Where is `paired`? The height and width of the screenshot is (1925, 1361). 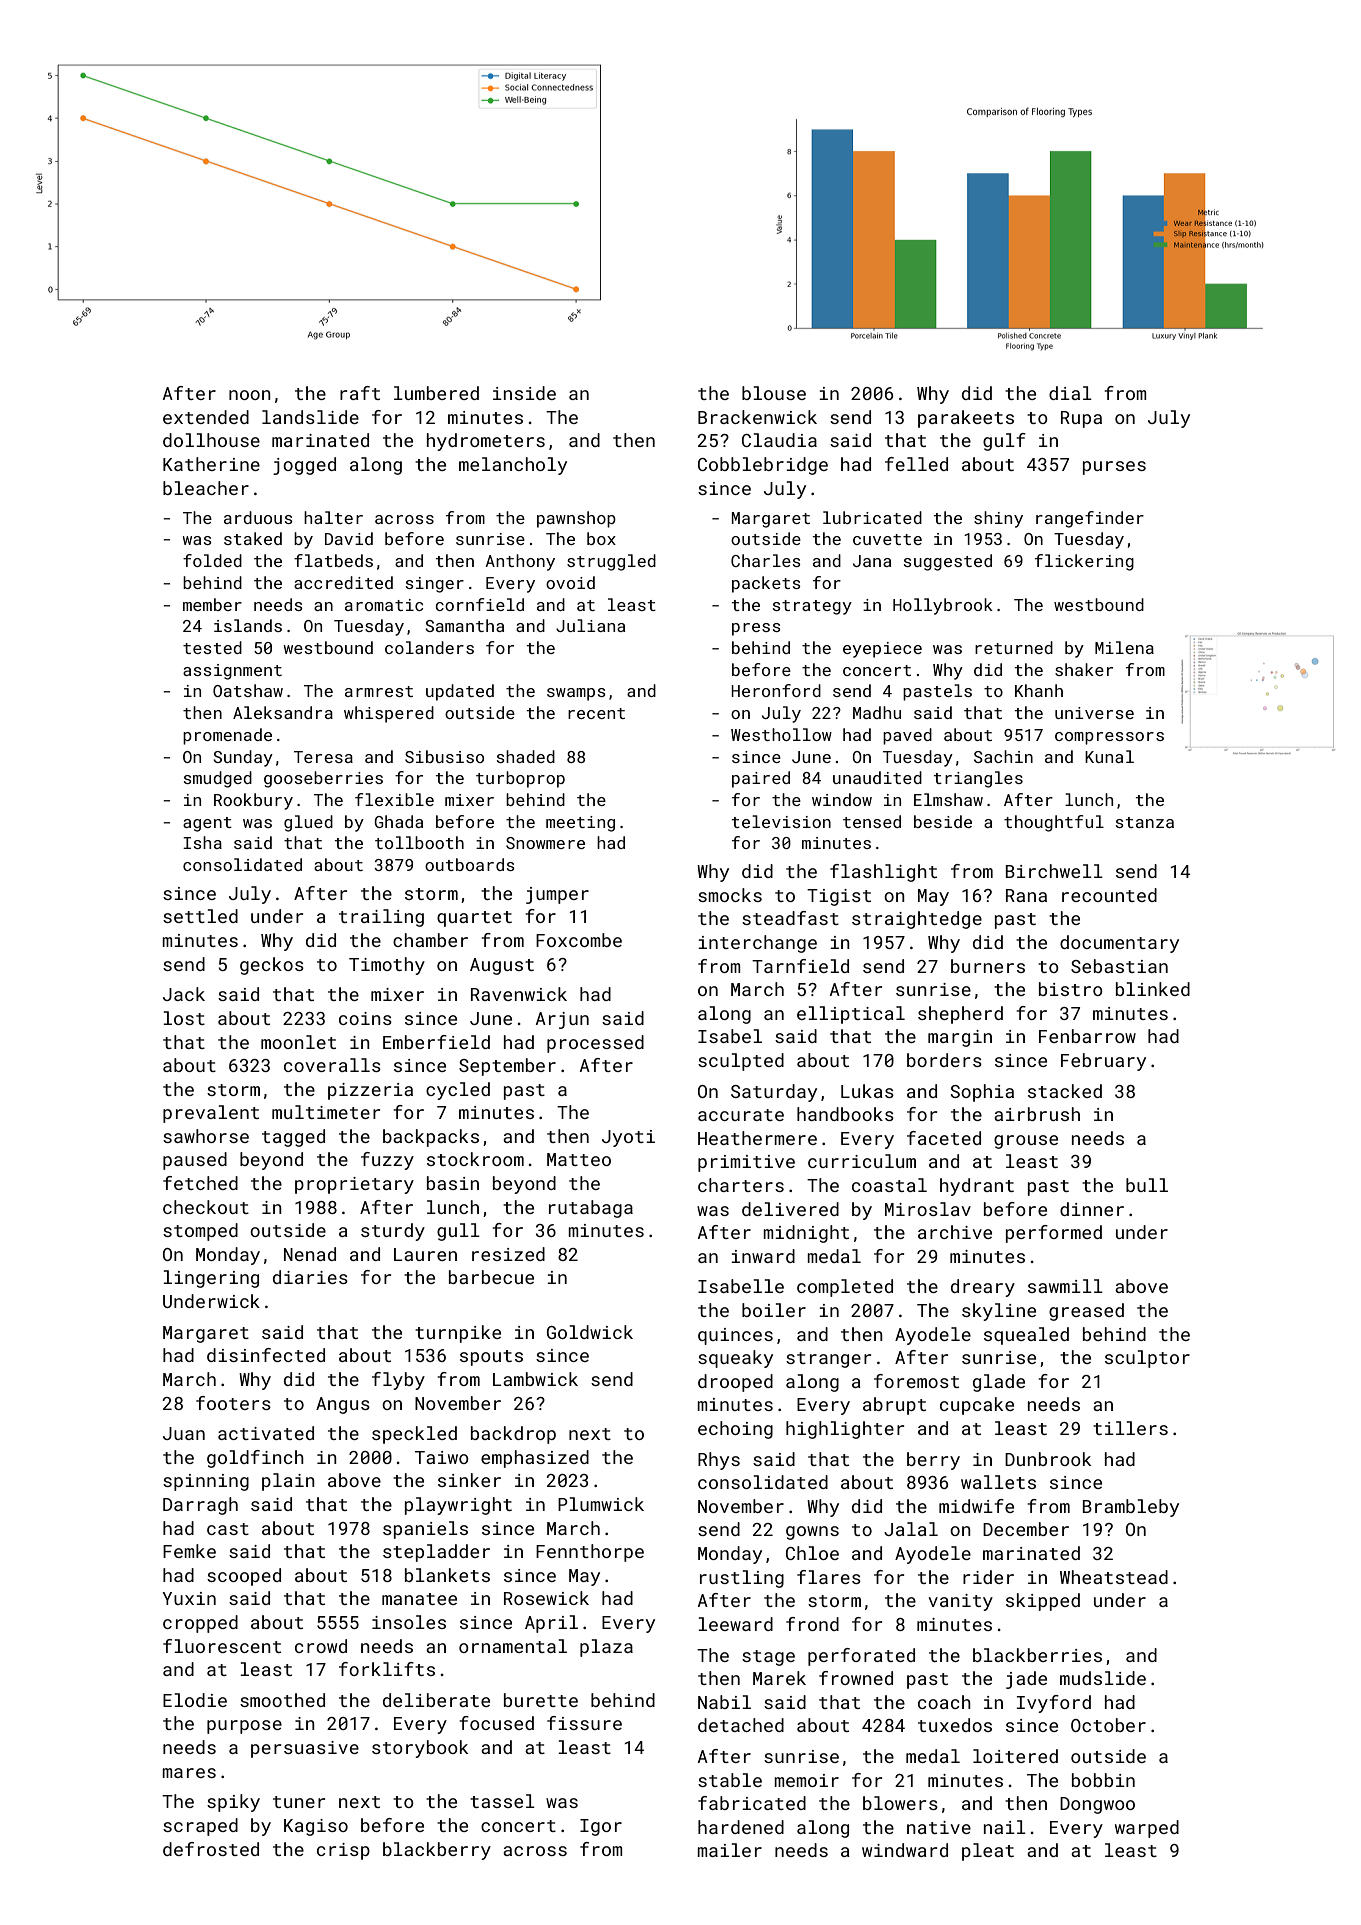 paired is located at coordinates (761, 779).
